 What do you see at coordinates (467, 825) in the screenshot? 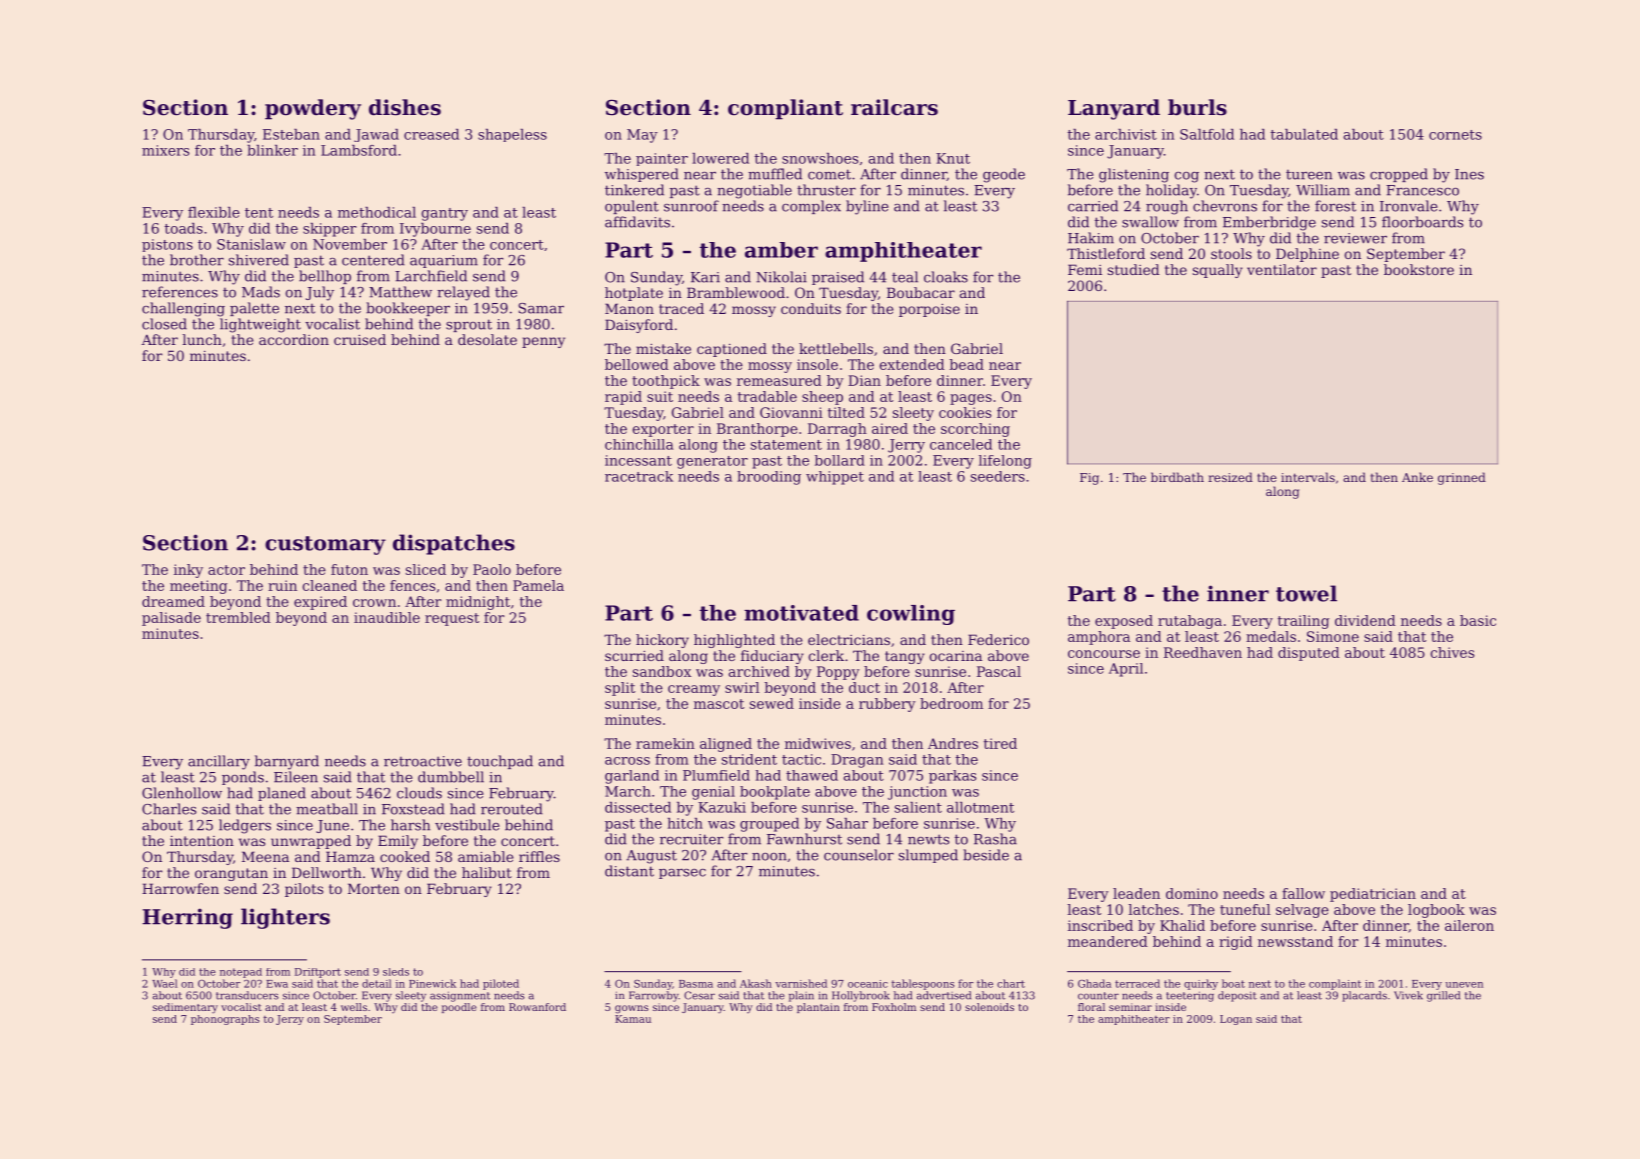
I see `vestibule` at bounding box center [467, 825].
